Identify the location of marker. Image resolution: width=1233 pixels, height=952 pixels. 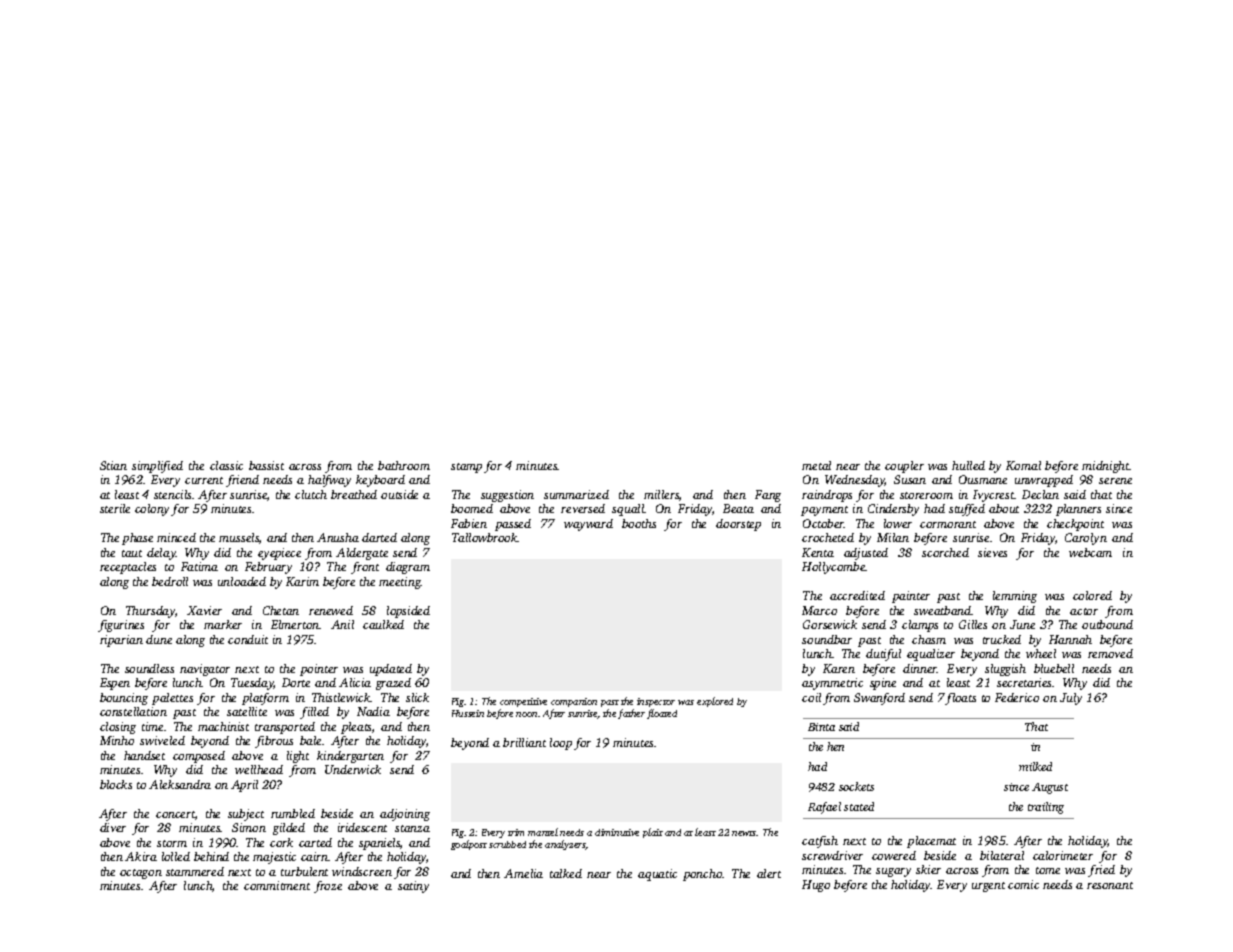
(223, 624).
